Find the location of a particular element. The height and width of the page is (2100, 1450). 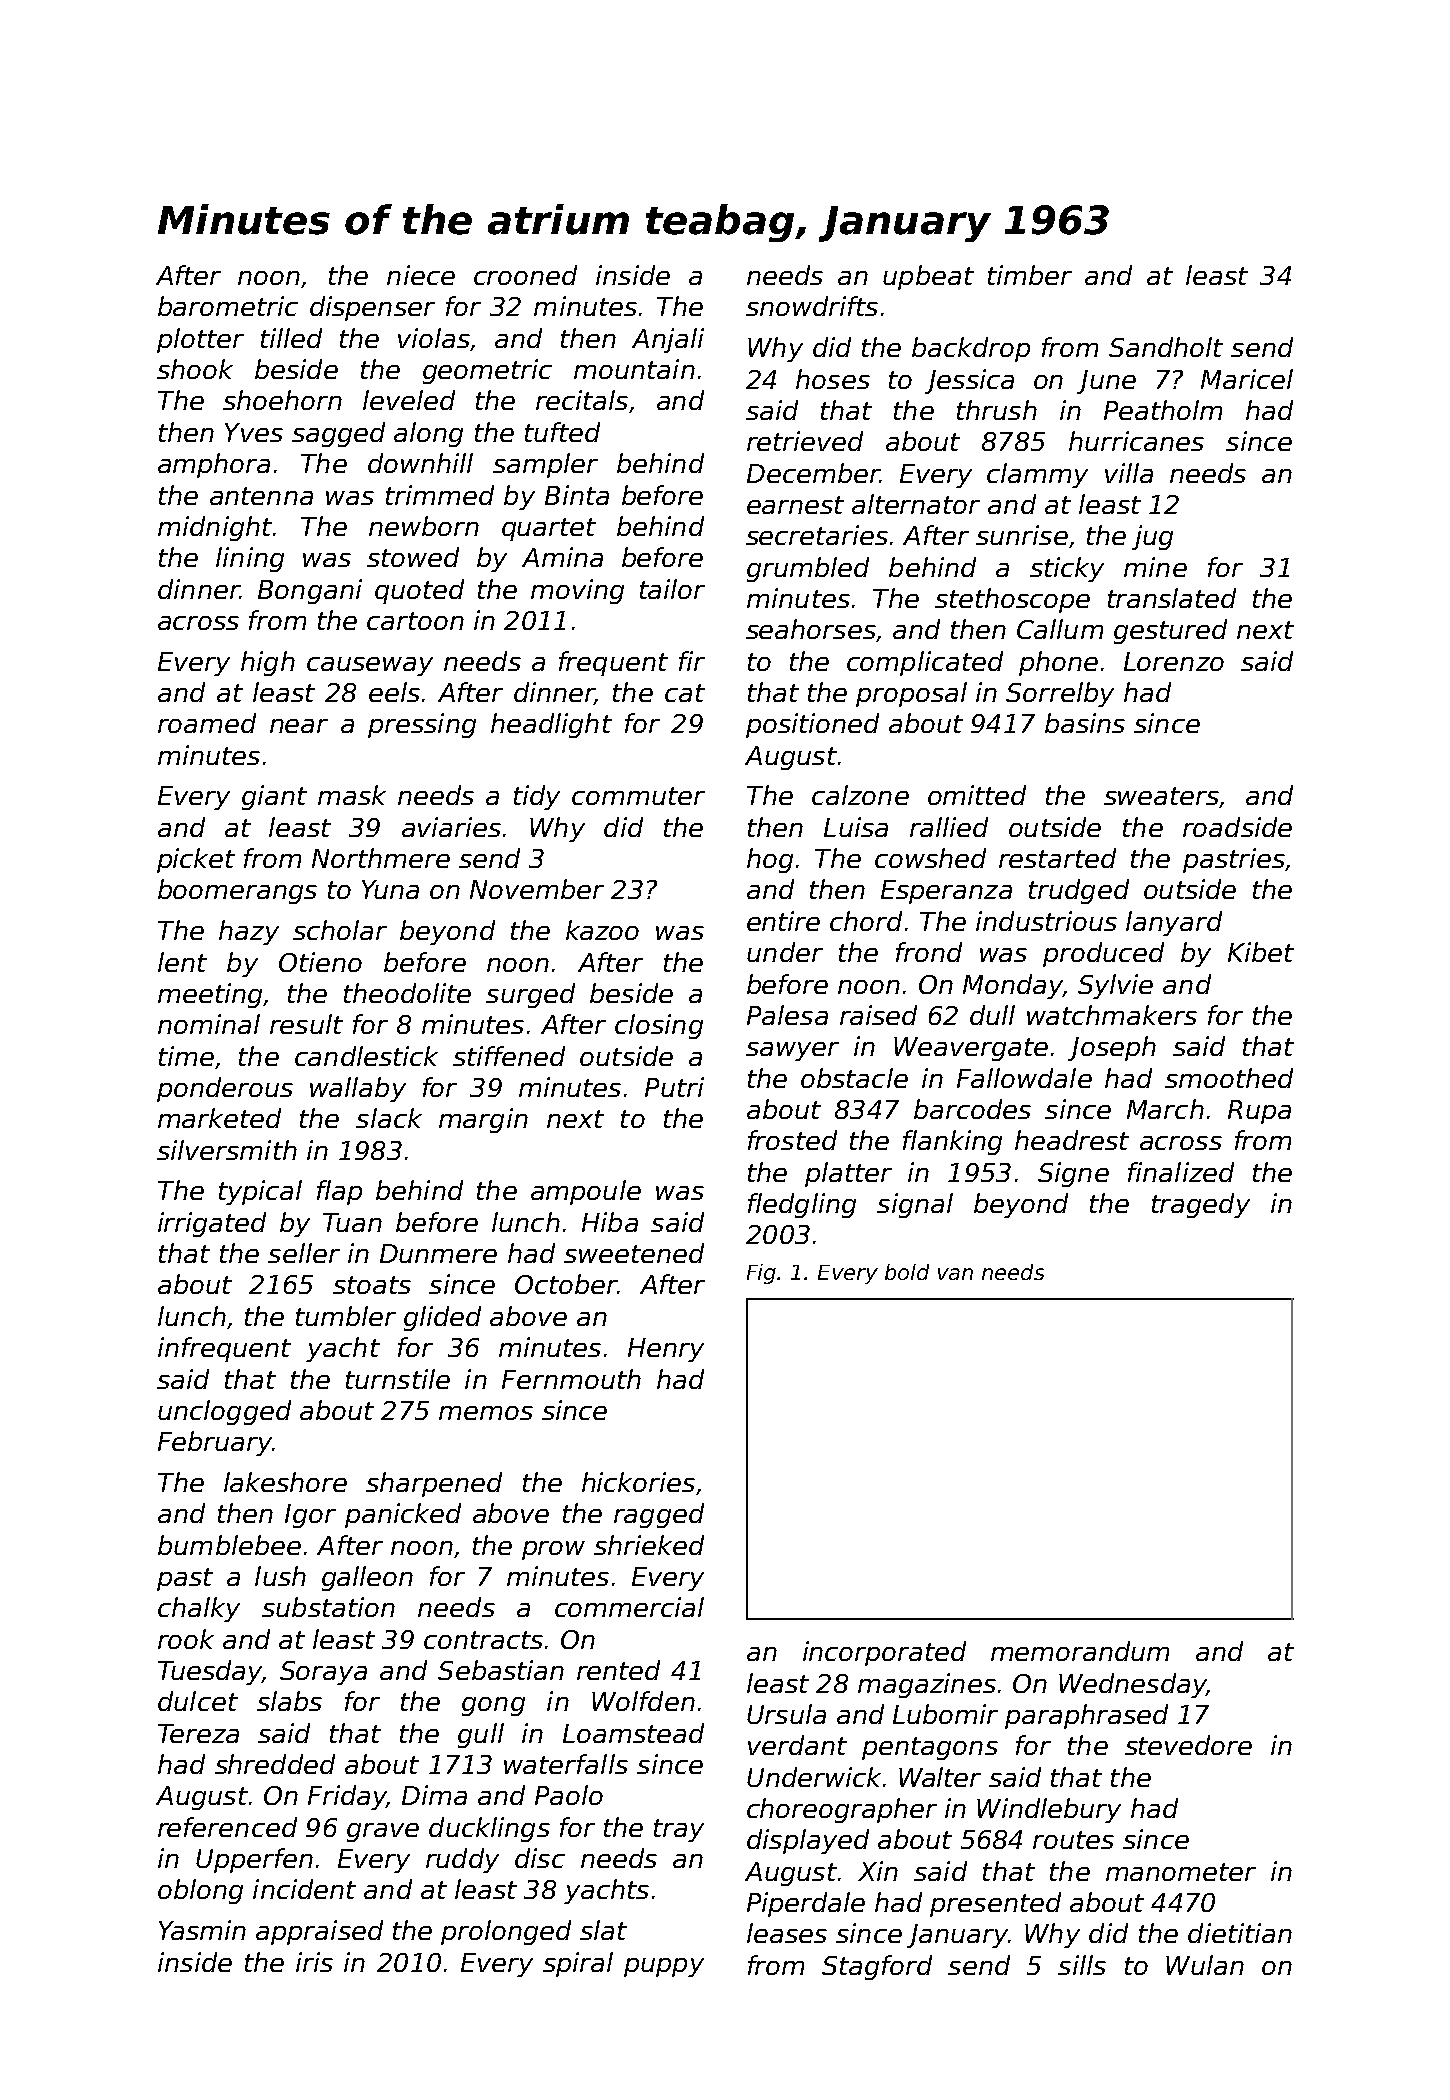

Henry is located at coordinates (666, 1350).
